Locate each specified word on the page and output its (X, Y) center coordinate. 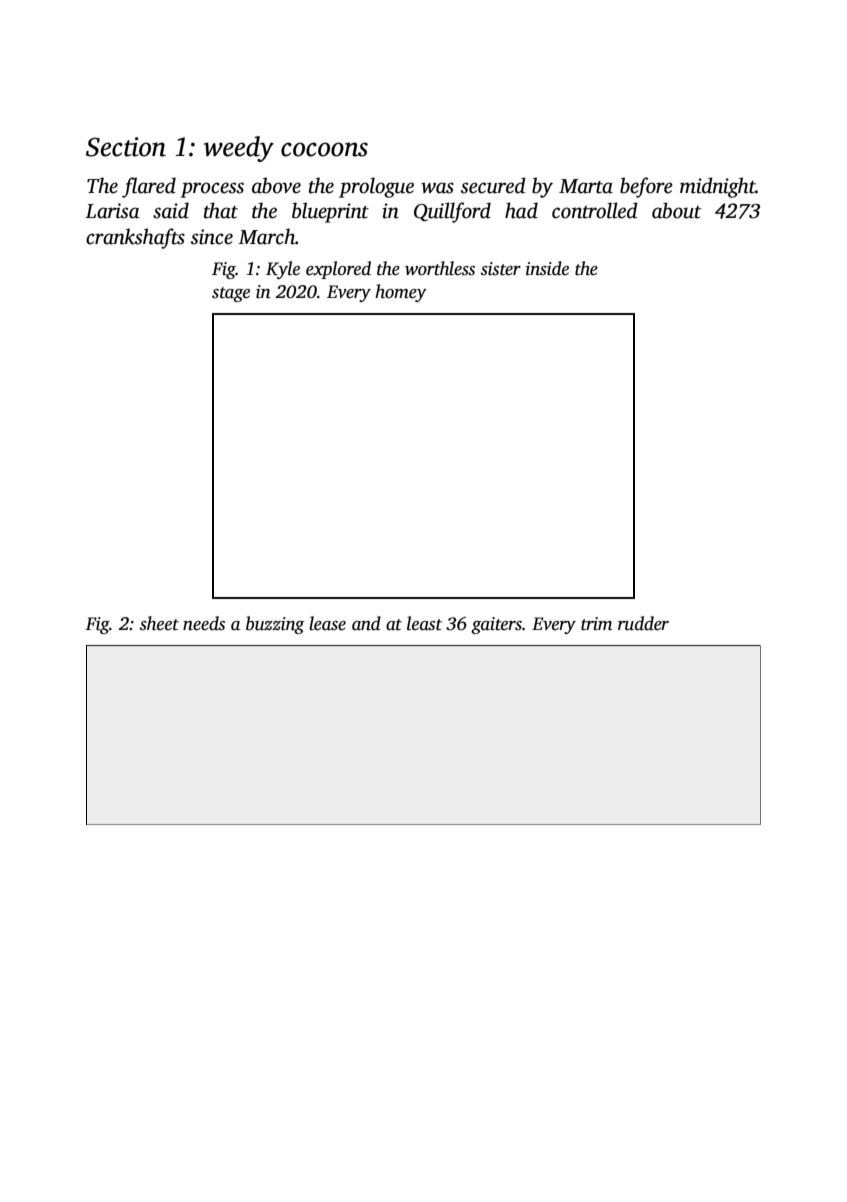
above (276, 185)
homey (401, 293)
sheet (159, 623)
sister (501, 269)
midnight (718, 187)
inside (547, 268)
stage (231, 294)
